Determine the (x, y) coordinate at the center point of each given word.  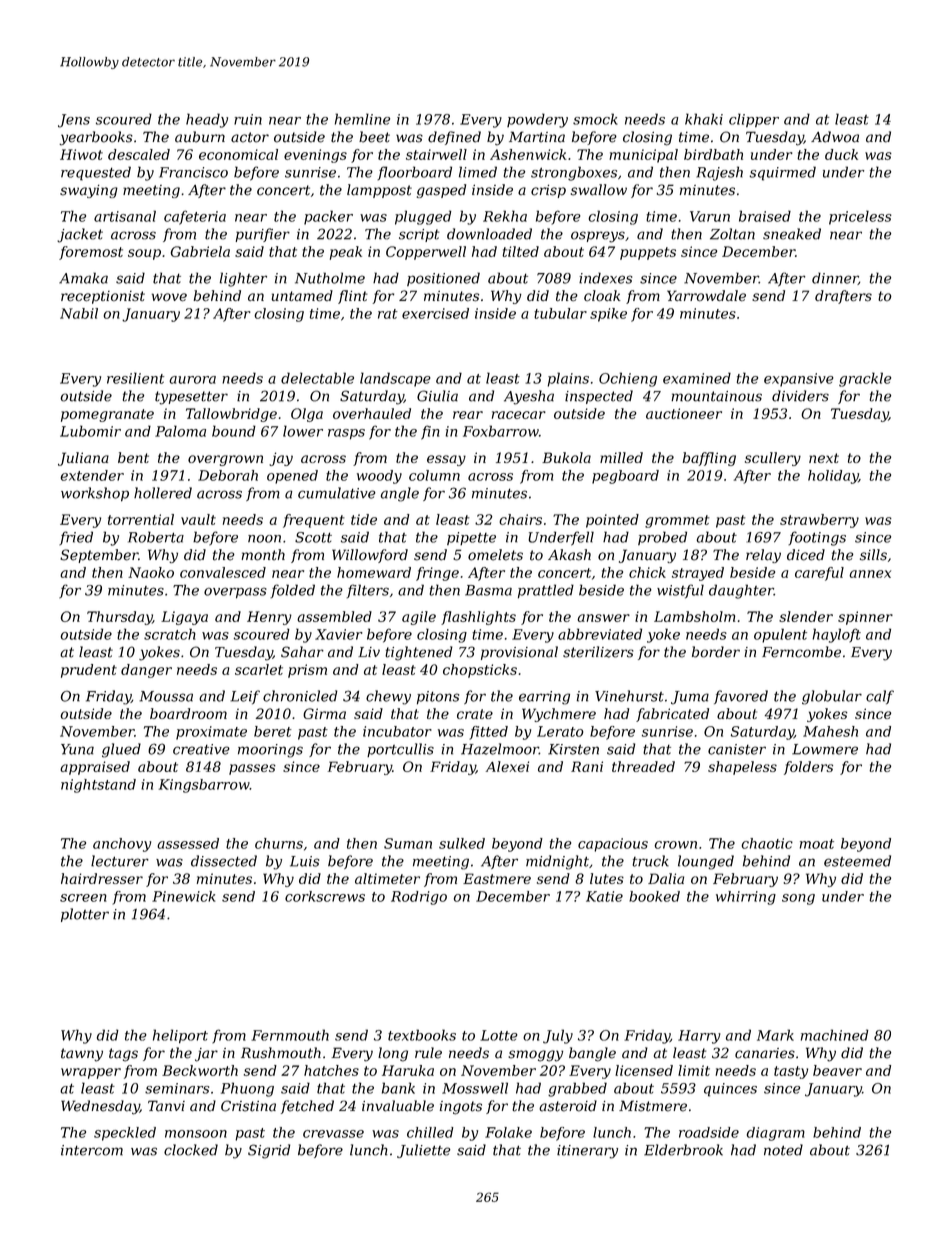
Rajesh (719, 173)
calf (880, 697)
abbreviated (600, 634)
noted (783, 1150)
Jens (74, 121)
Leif (245, 697)
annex (870, 574)
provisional (519, 653)
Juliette (424, 1151)
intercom (92, 1150)
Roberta (156, 537)
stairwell (436, 154)
